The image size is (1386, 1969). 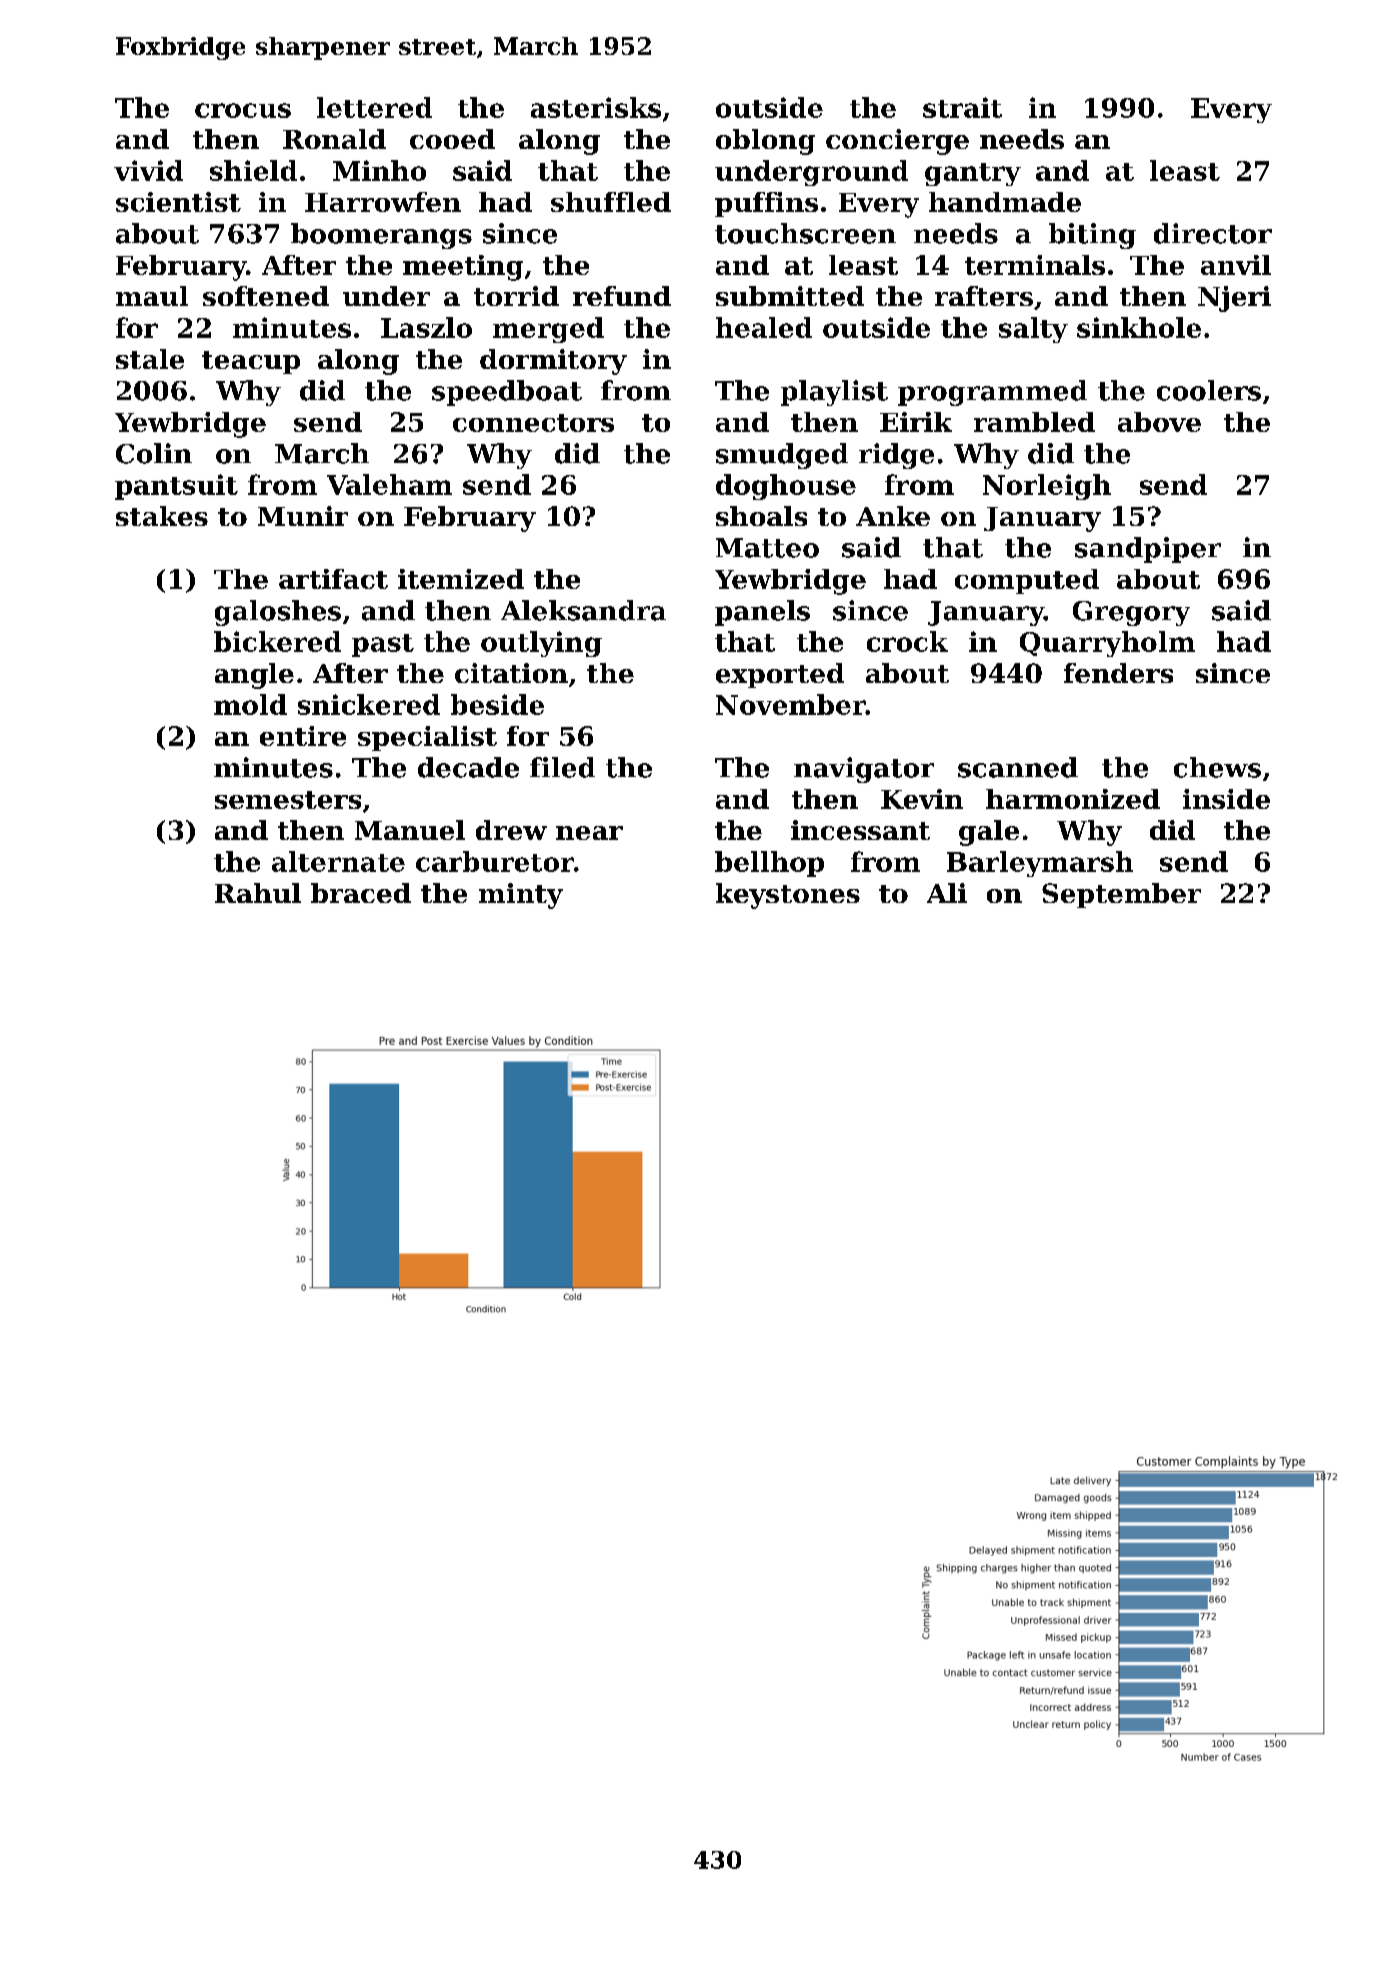 What do you see at coordinates (764, 327) in the document?
I see `healed` at bounding box center [764, 327].
